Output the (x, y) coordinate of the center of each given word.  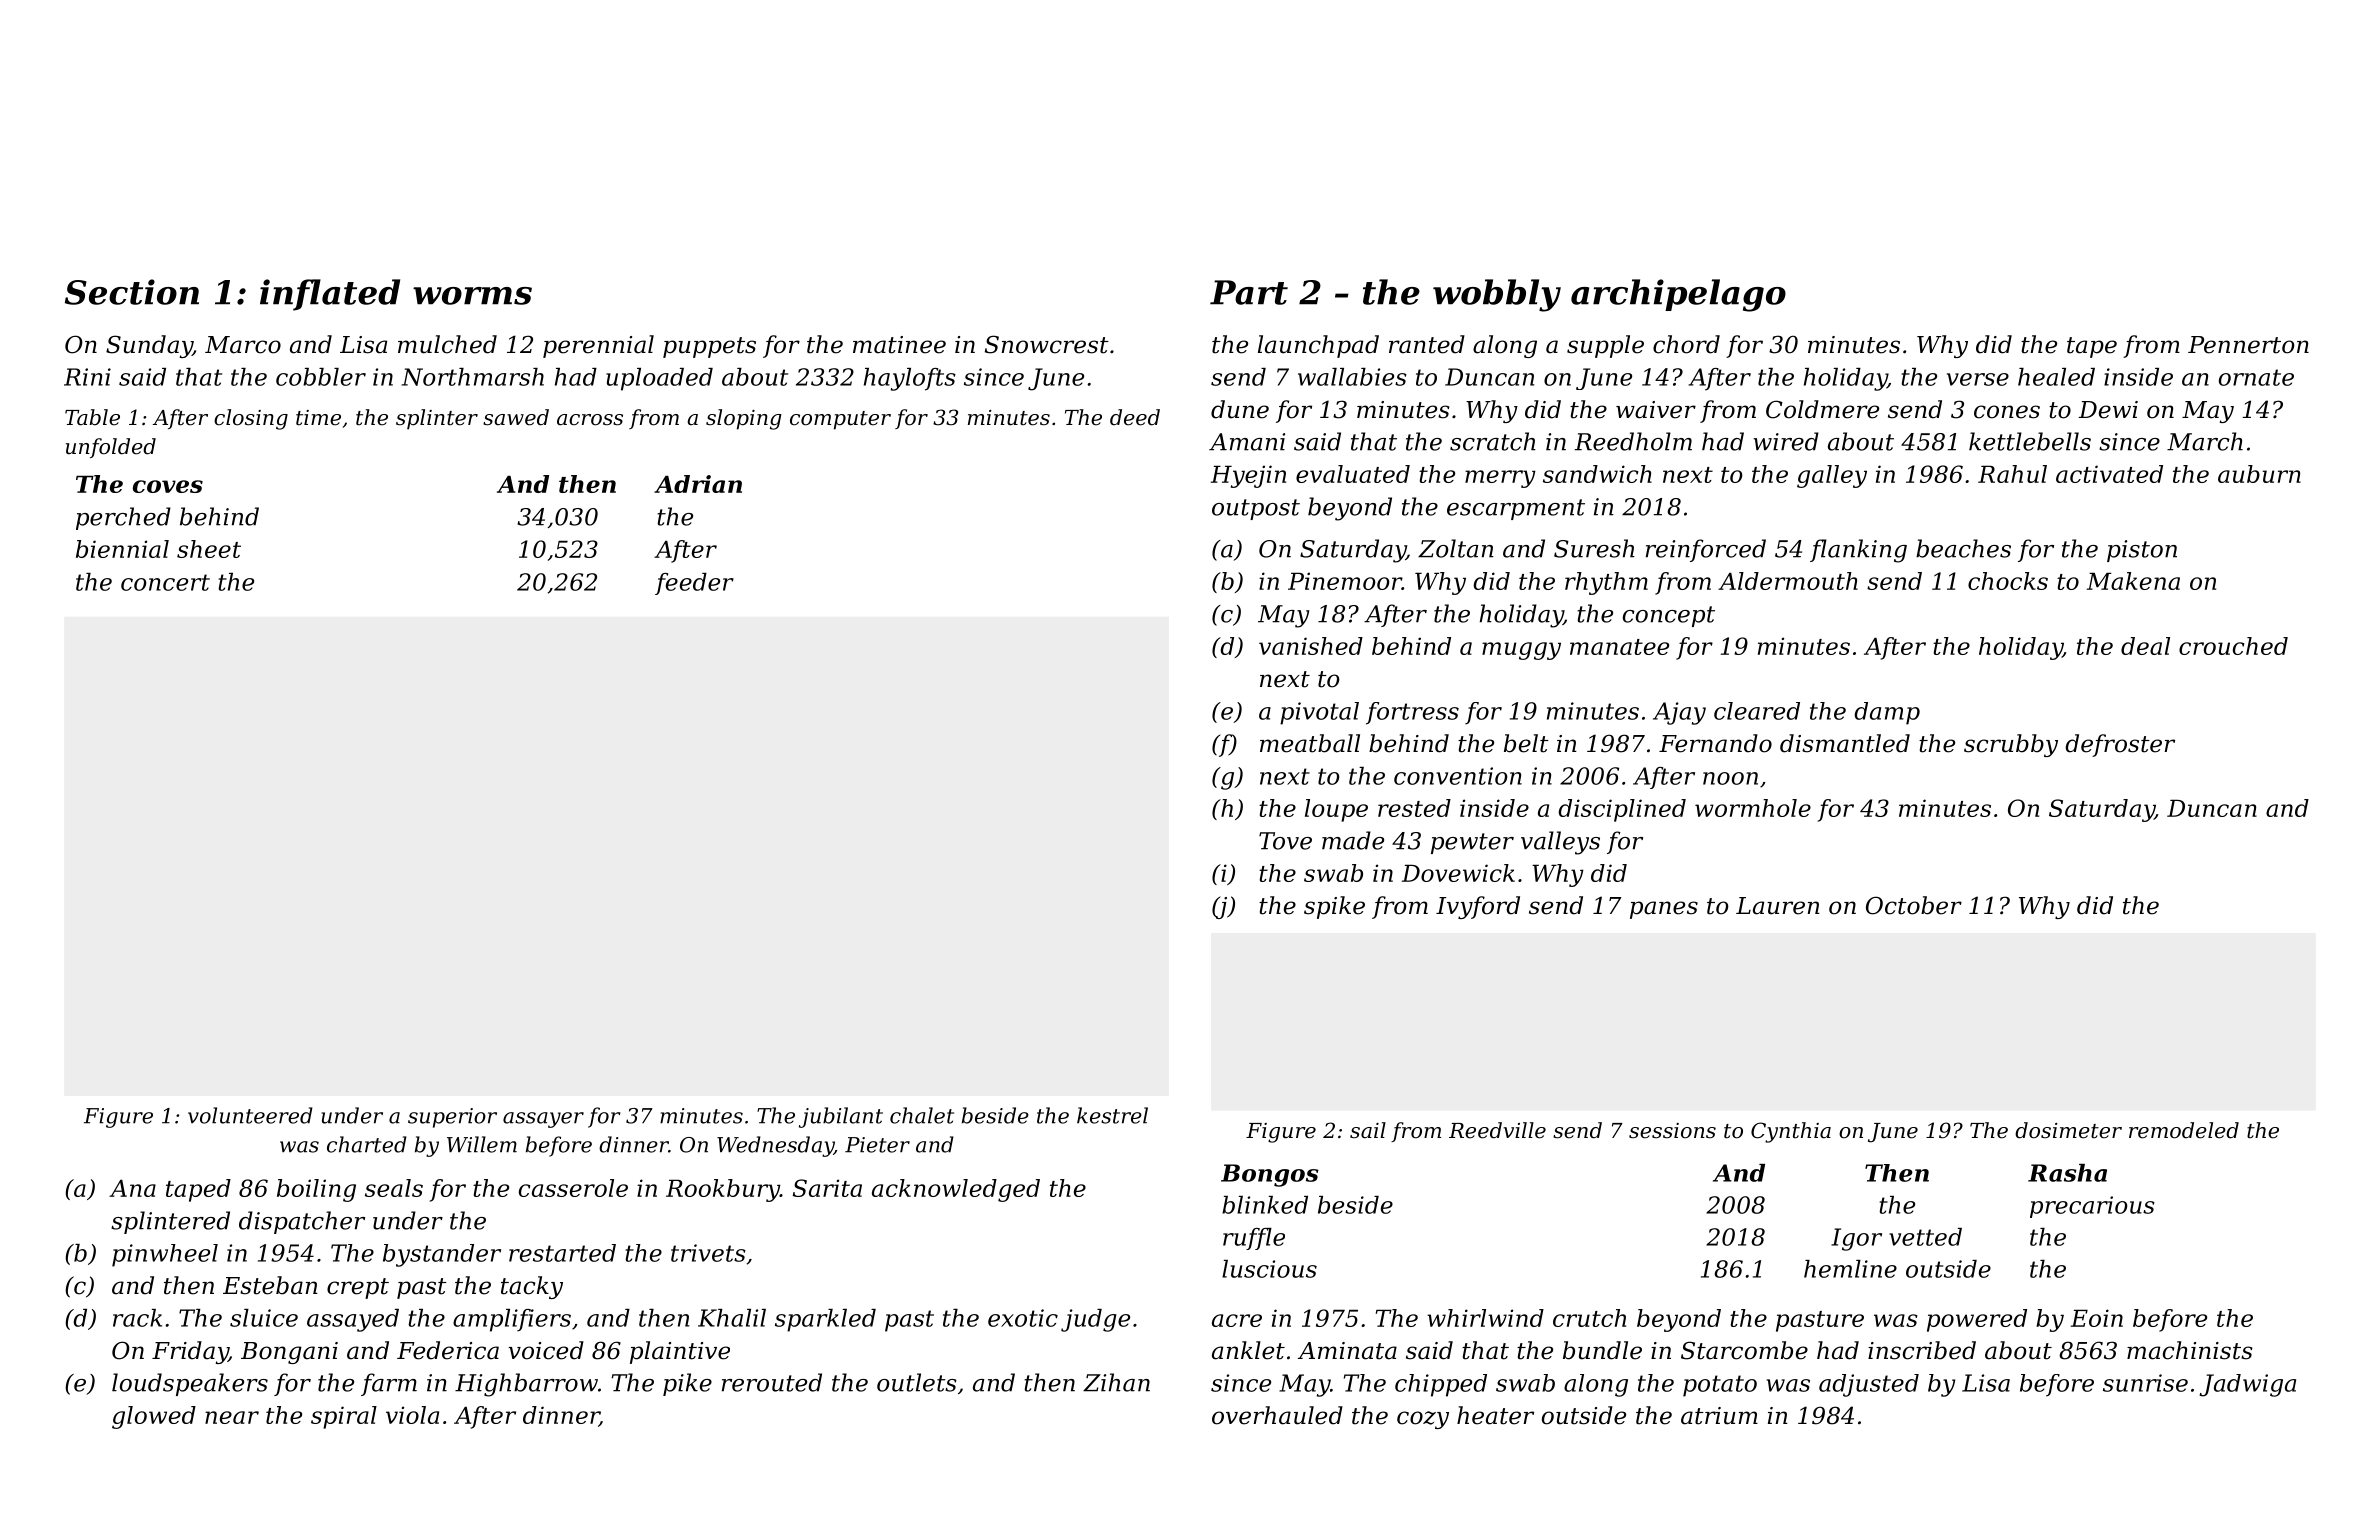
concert (165, 582)
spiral (344, 1417)
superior (452, 1118)
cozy (1423, 1420)
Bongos (1270, 1175)
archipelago (1678, 295)
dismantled (1845, 743)
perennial (598, 346)
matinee (899, 345)
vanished (1311, 646)
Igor (1856, 1239)
